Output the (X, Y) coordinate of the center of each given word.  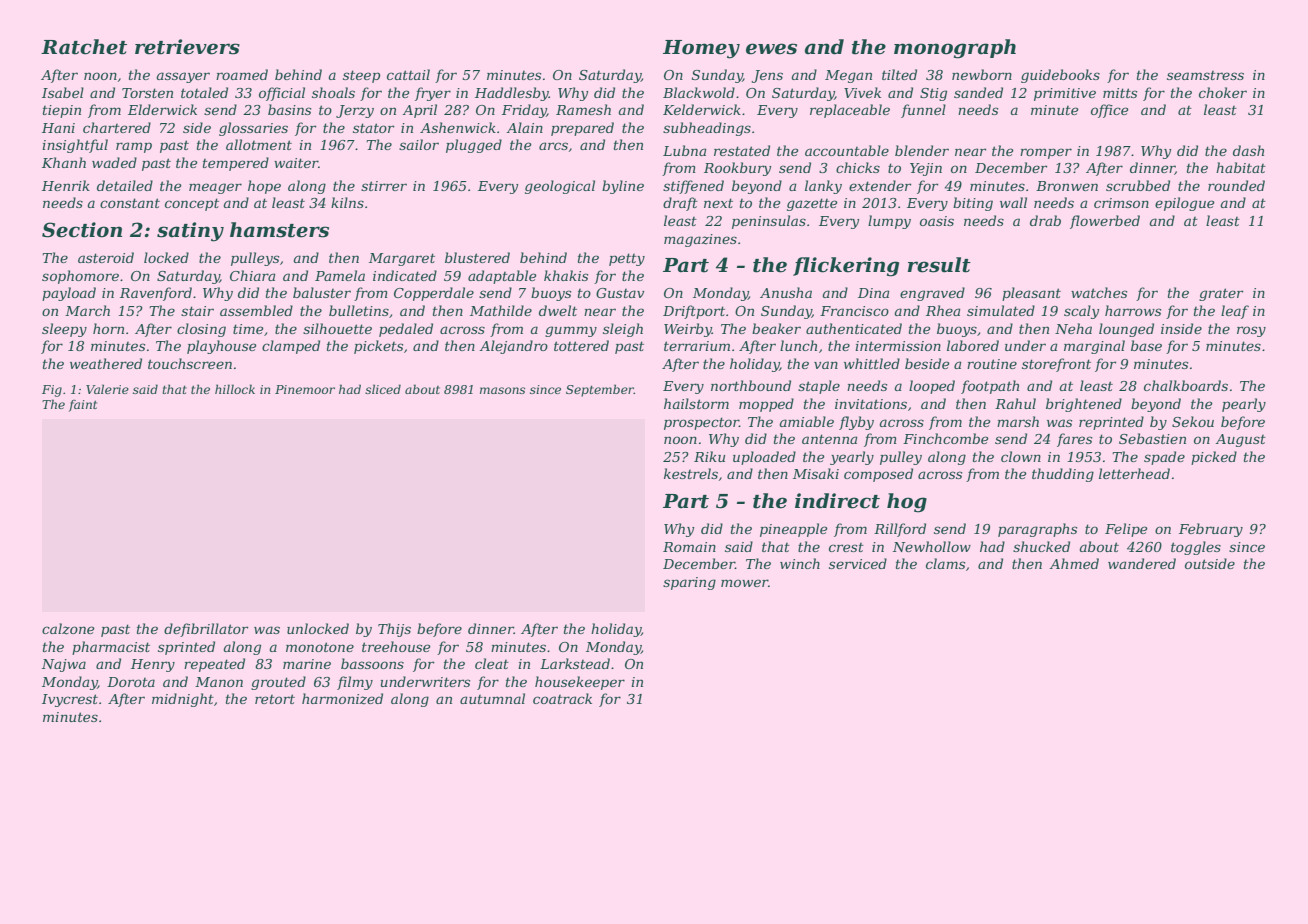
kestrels (691, 473)
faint (83, 406)
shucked (1041, 546)
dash (1248, 150)
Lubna (685, 150)
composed (878, 475)
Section (82, 230)
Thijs (394, 630)
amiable (807, 421)
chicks (858, 167)
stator (373, 128)
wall (1013, 202)
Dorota (131, 682)
